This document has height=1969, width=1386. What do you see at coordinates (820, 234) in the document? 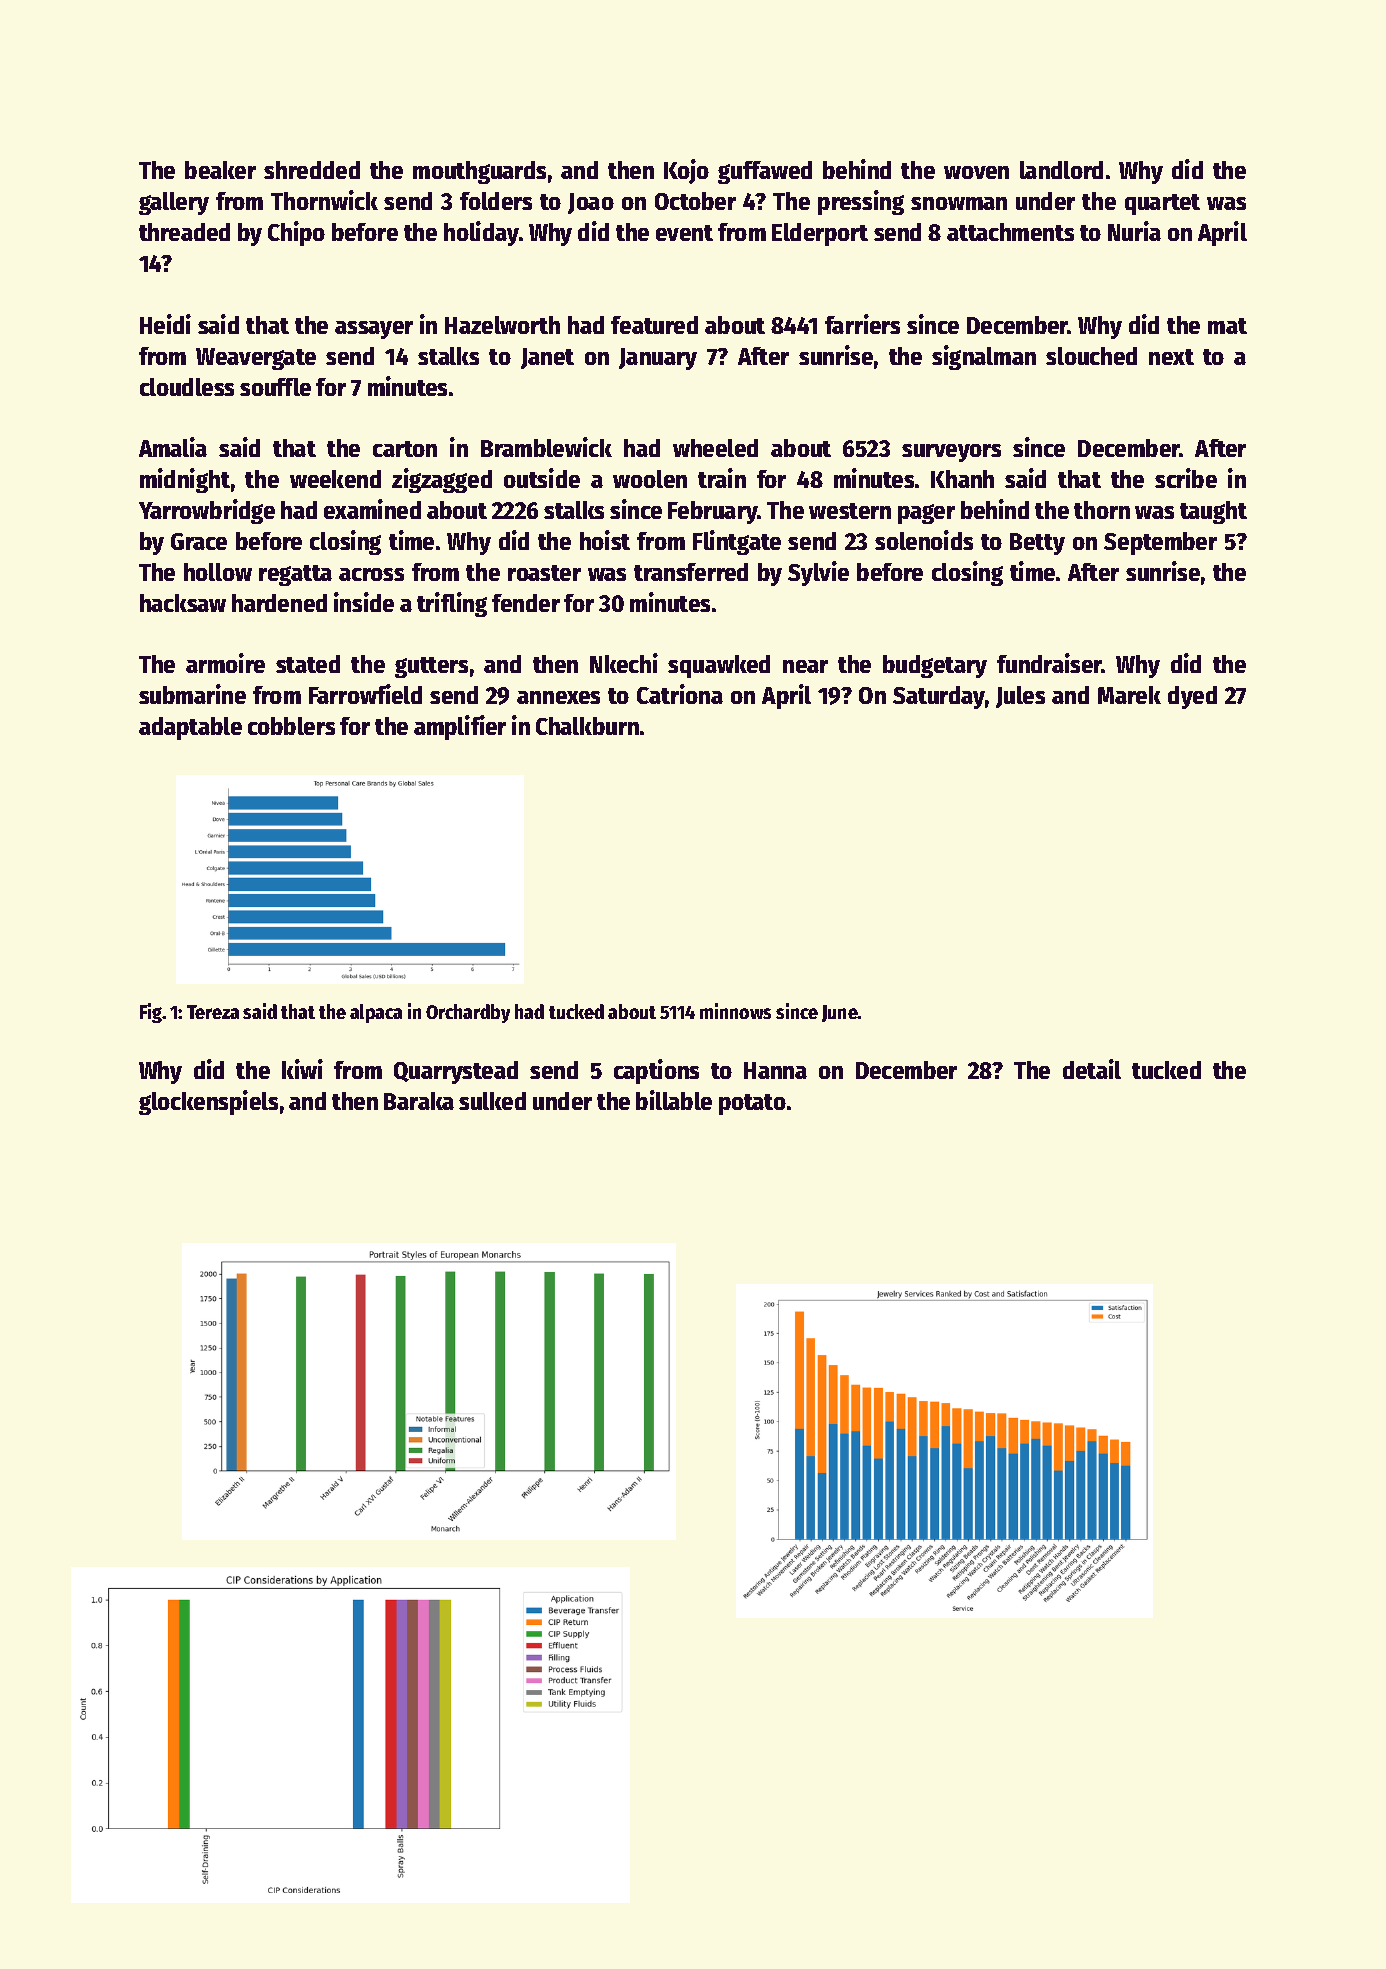
I see `Elderport` at bounding box center [820, 234].
